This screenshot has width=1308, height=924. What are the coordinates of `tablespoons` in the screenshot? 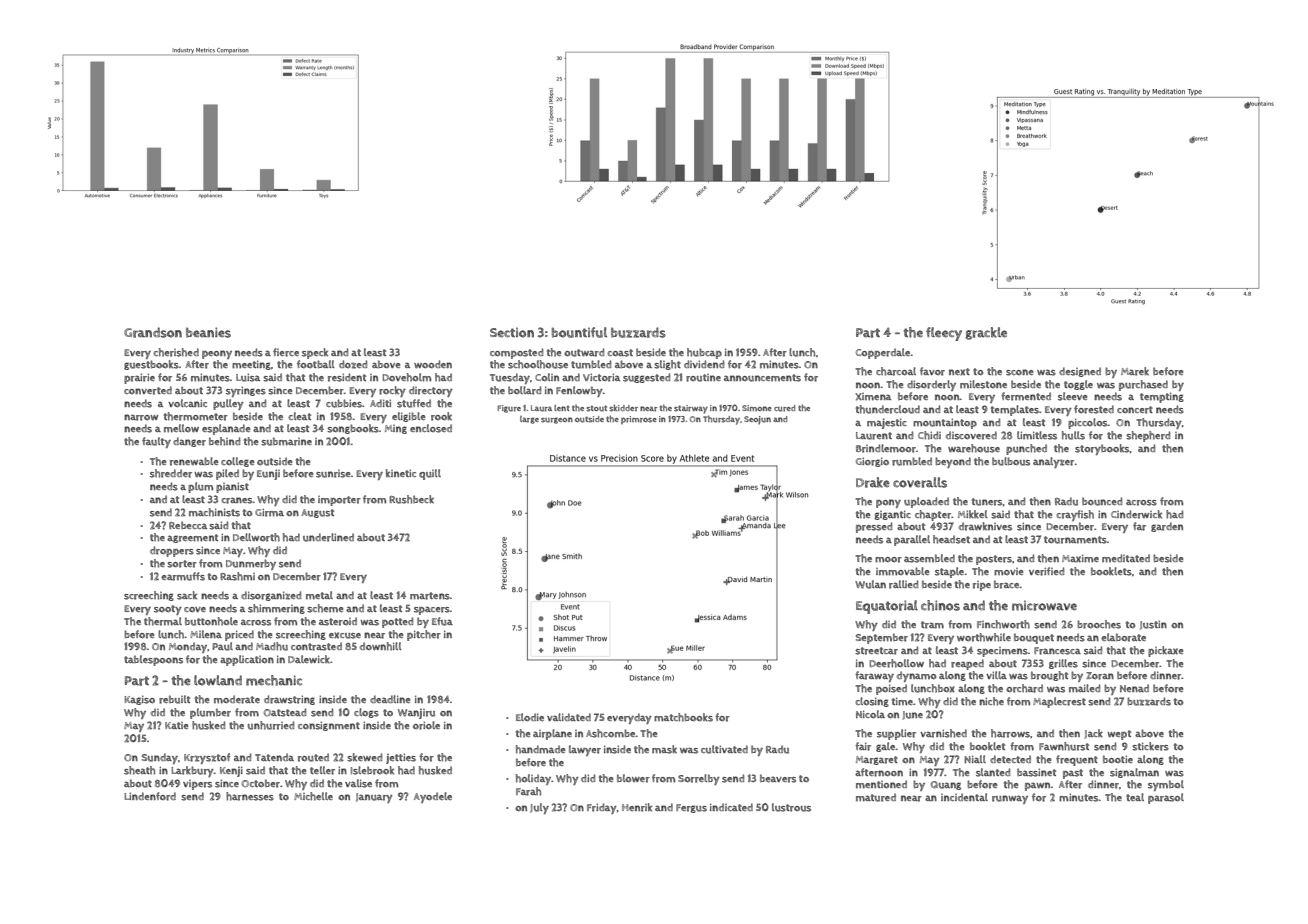 It's located at (153, 660).
